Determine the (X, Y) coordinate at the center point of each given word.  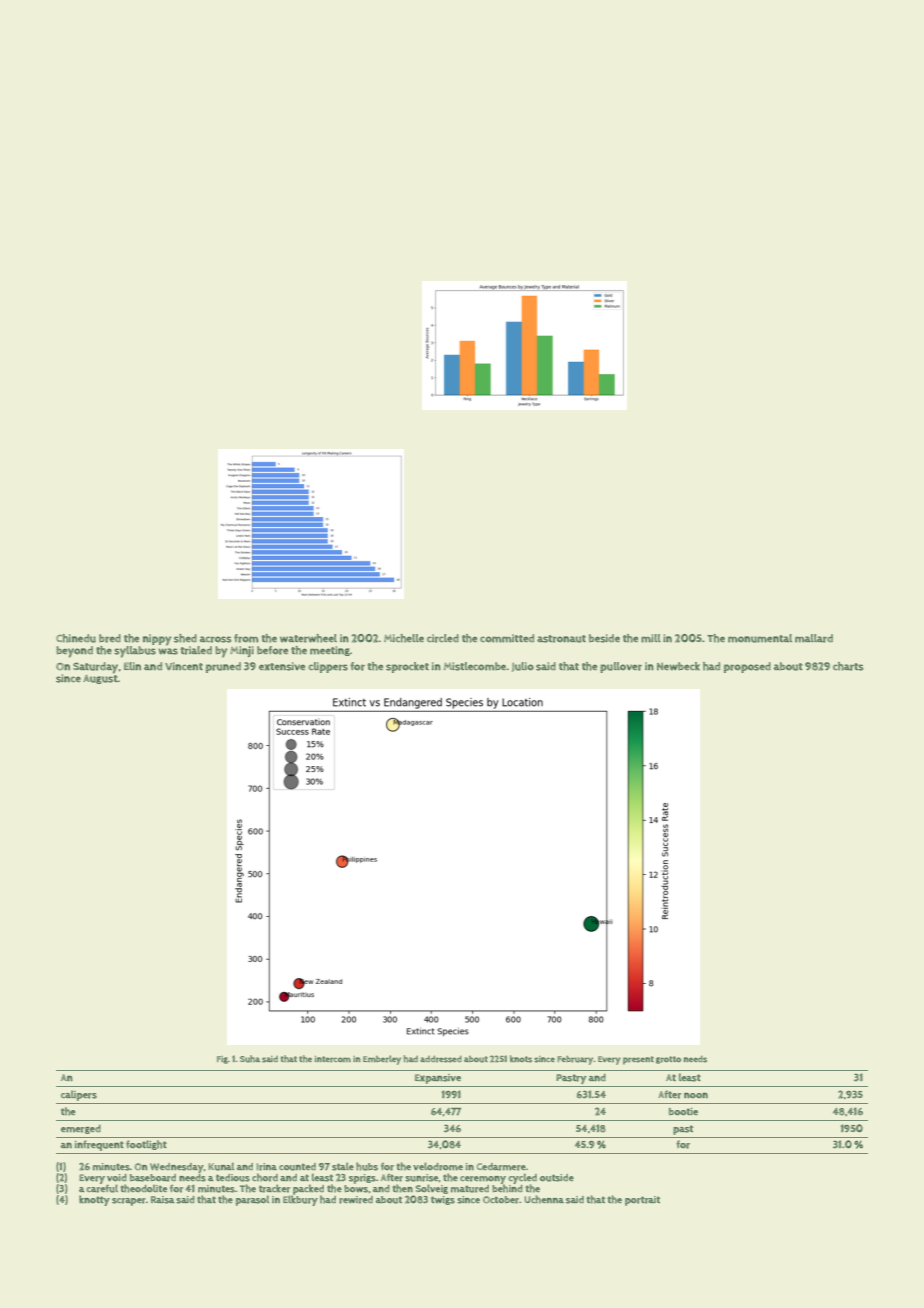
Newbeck (678, 666)
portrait (642, 1201)
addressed (441, 1059)
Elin (132, 666)
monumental (760, 638)
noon (696, 1095)
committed (507, 638)
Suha (250, 1059)
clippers (328, 667)
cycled (522, 1179)
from (246, 638)
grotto (668, 1060)
